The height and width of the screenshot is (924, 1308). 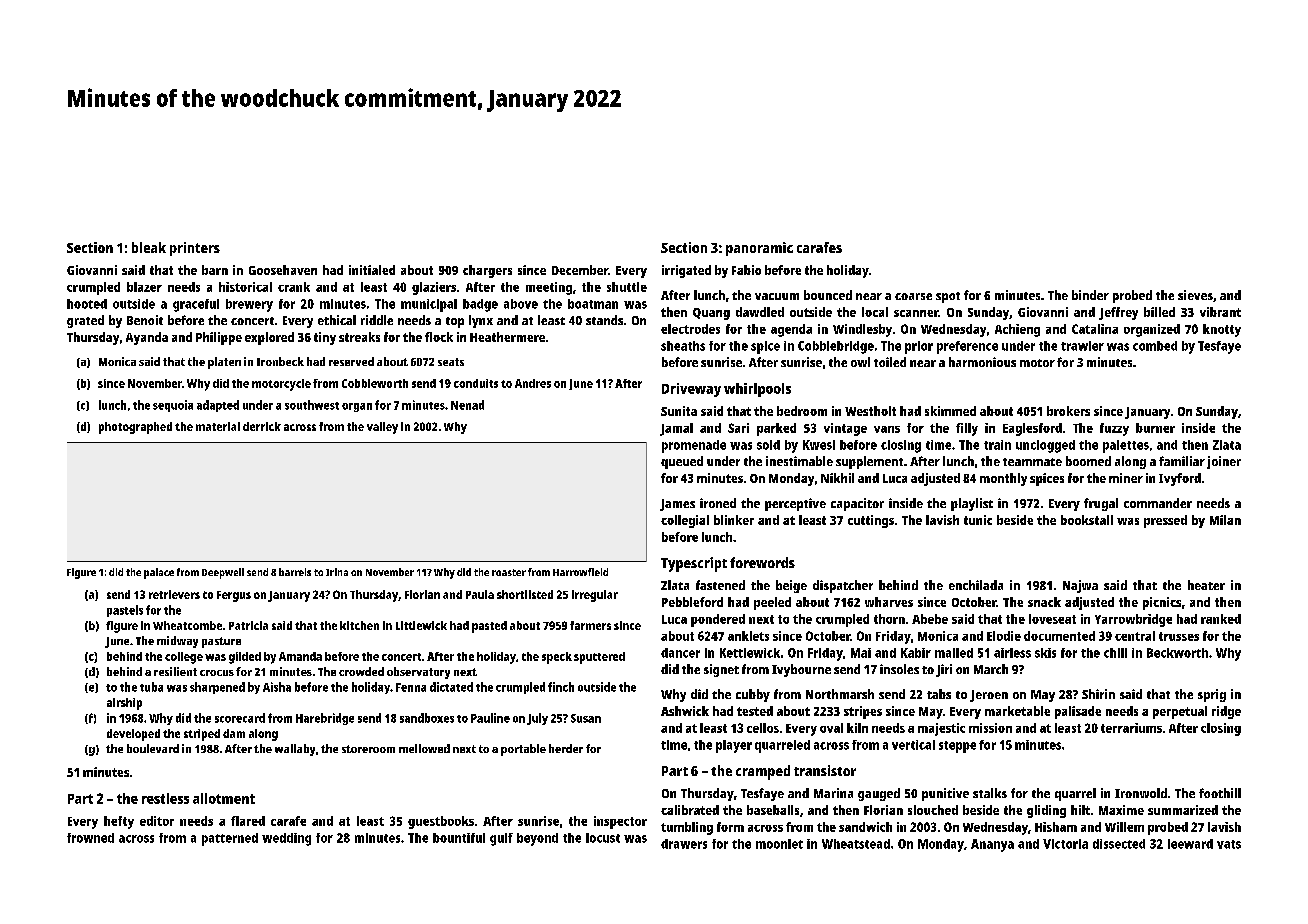 What do you see at coordinates (441, 822) in the screenshot?
I see `guestbooks` at bounding box center [441, 822].
